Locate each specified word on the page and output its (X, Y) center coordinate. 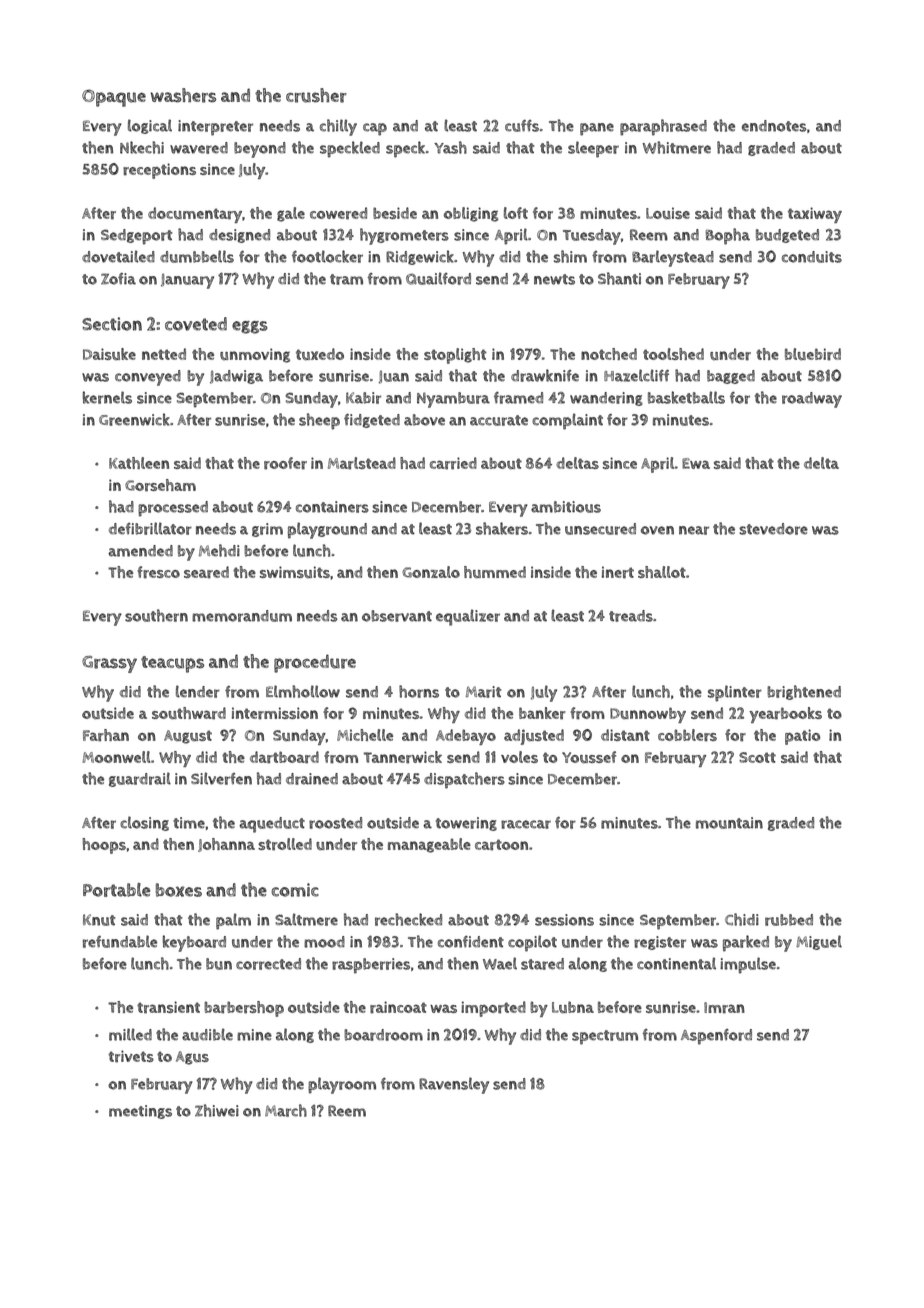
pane (597, 129)
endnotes (774, 126)
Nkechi (142, 147)
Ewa (696, 463)
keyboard (194, 943)
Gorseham (160, 485)
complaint (567, 421)
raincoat (398, 1007)
